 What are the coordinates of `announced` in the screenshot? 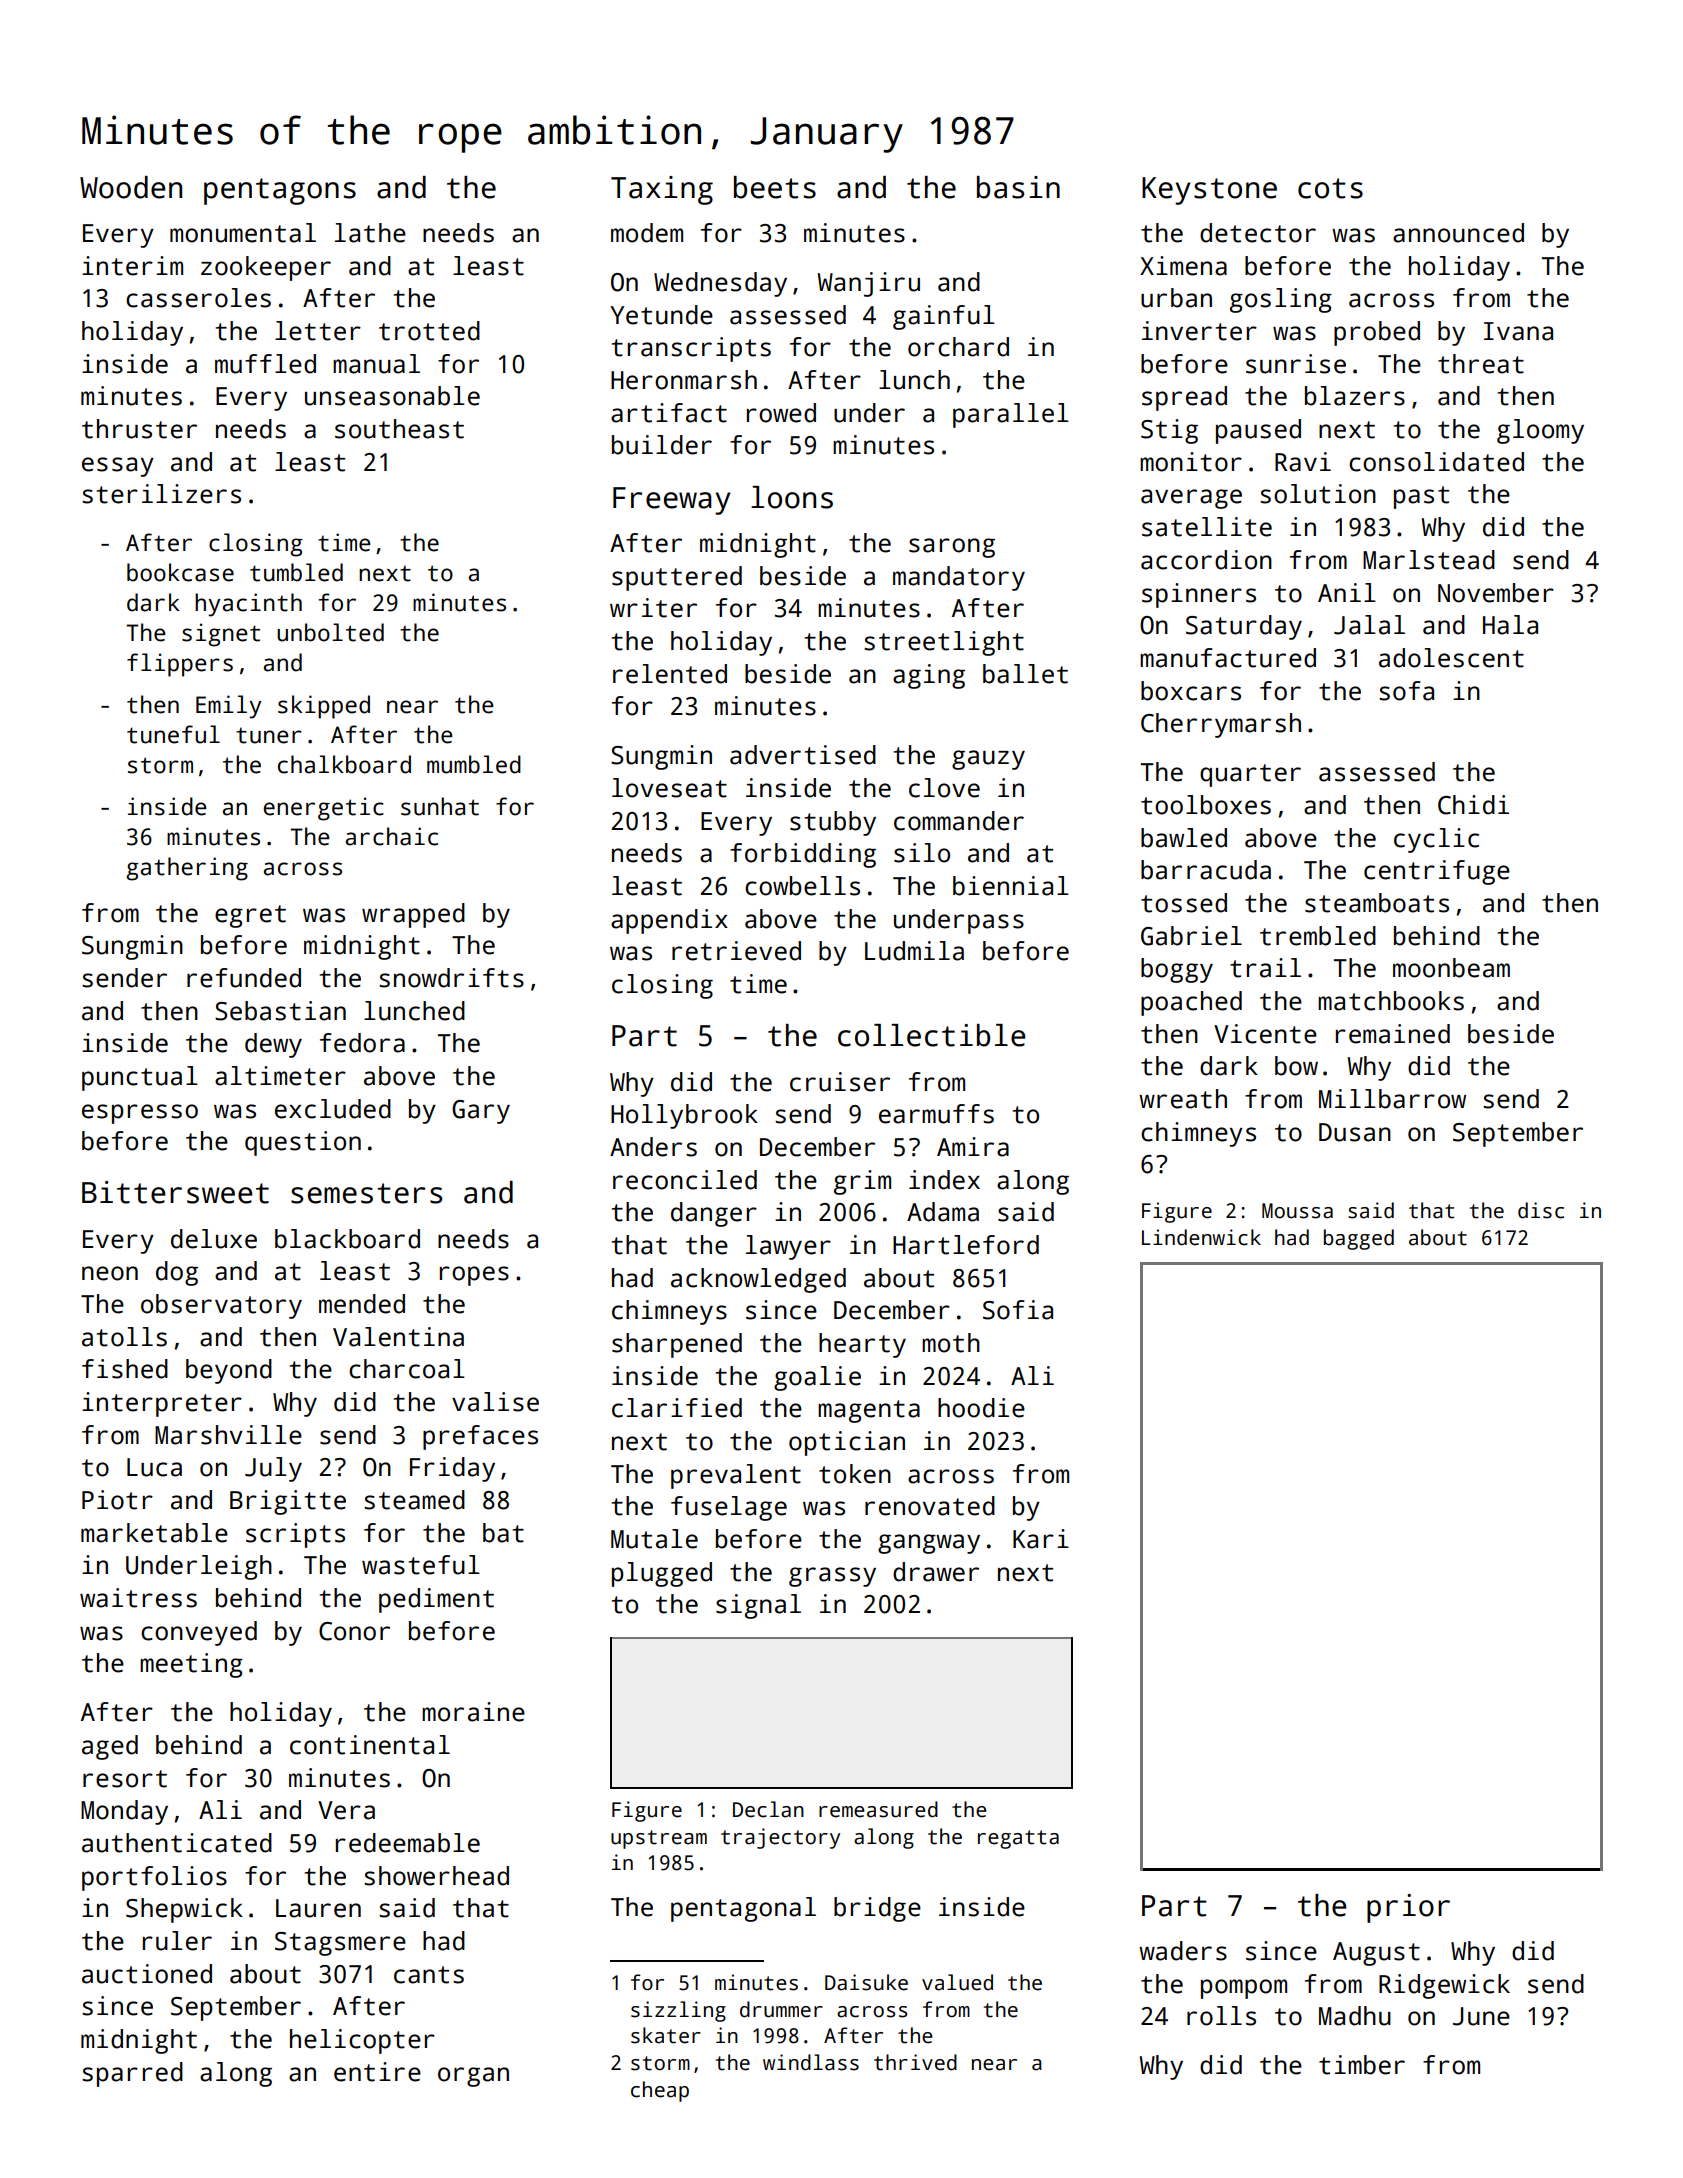 It's located at (1458, 233).
